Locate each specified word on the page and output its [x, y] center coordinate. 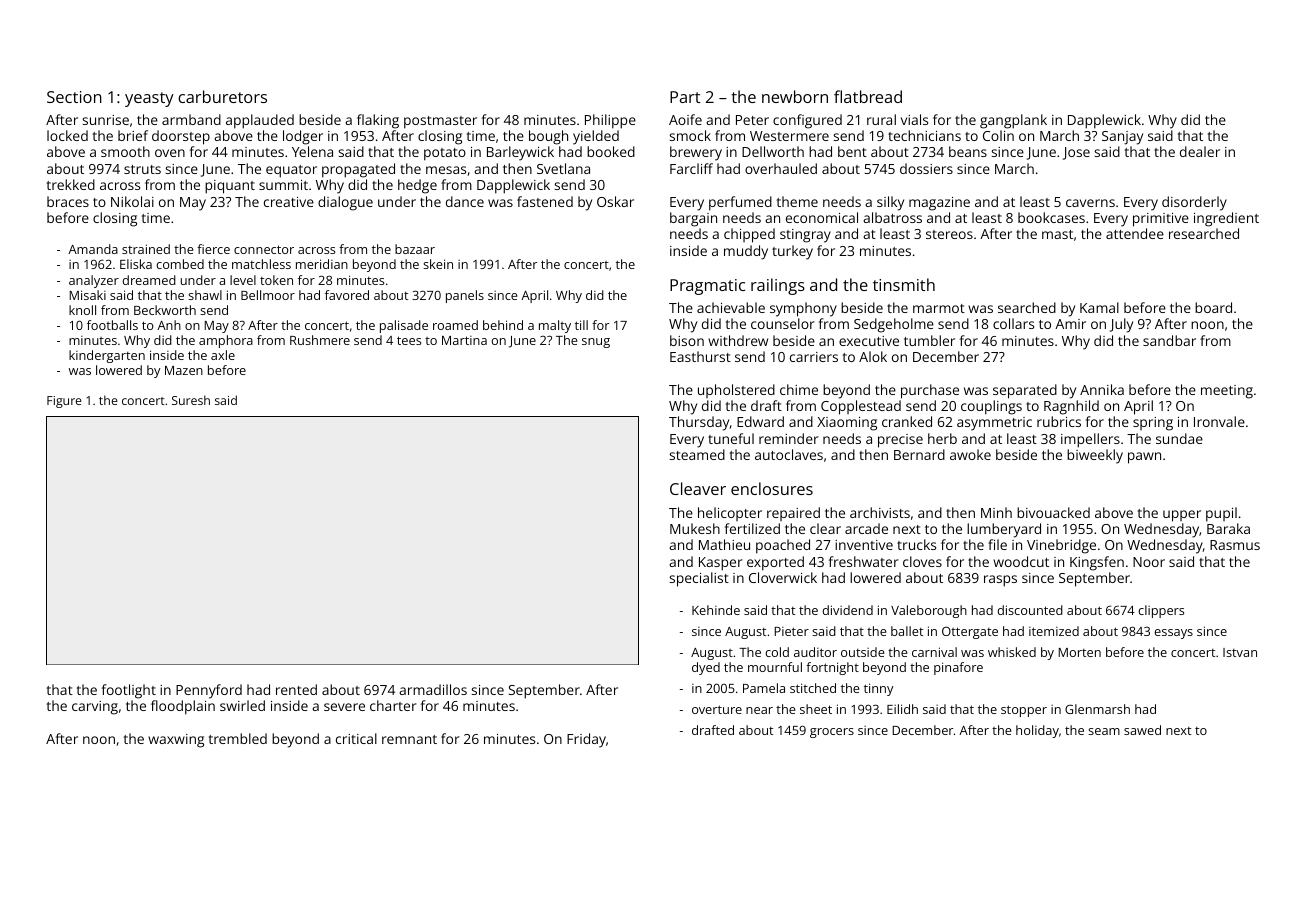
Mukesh [695, 528]
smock [690, 135]
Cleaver [698, 488]
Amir [1070, 324]
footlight [129, 691]
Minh [996, 512]
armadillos [433, 689]
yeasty [149, 99]
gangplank [1013, 121]
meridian [322, 264]
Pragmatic [707, 287]
